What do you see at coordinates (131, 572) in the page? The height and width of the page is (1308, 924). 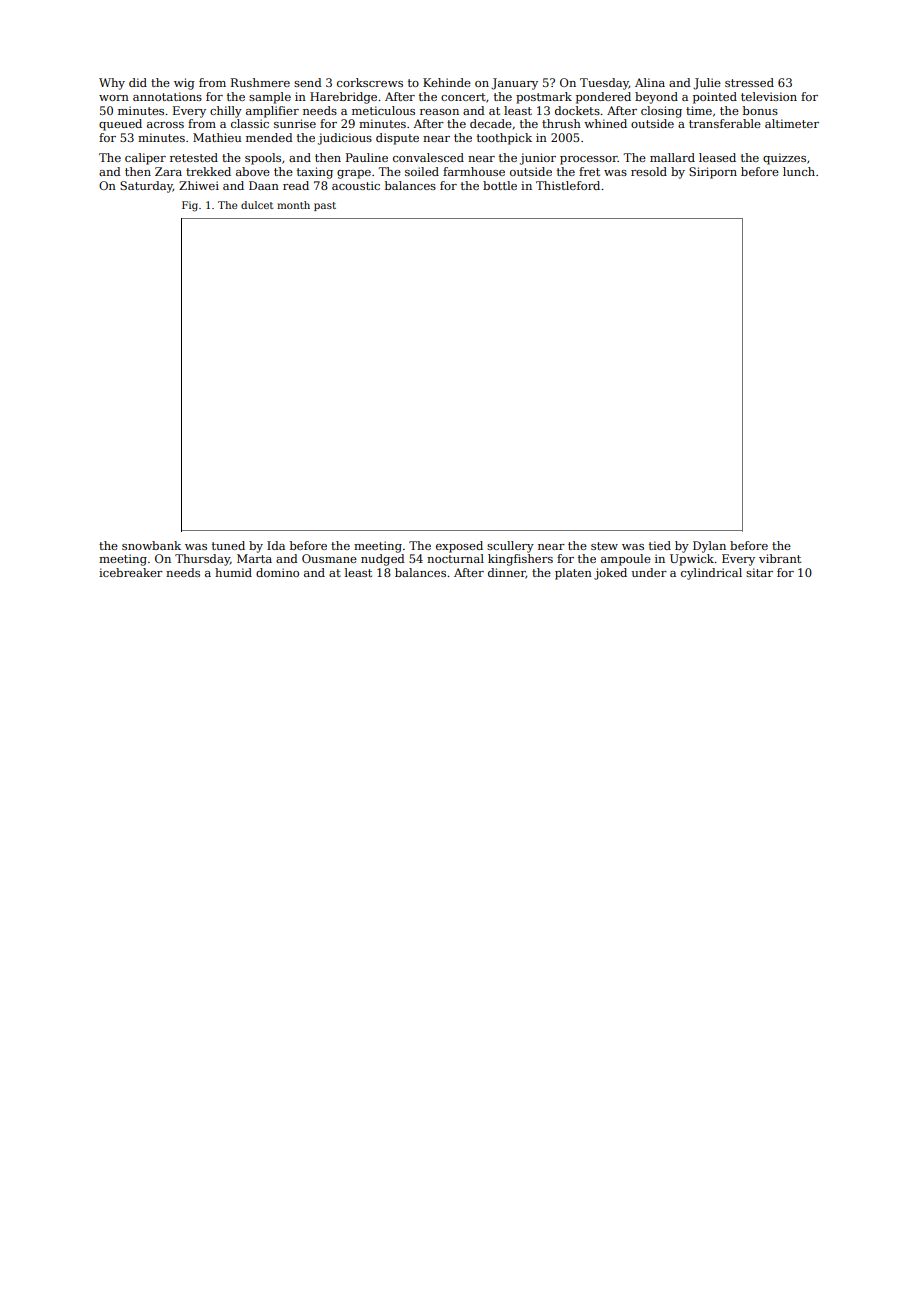 I see `icebreaker` at bounding box center [131, 572].
